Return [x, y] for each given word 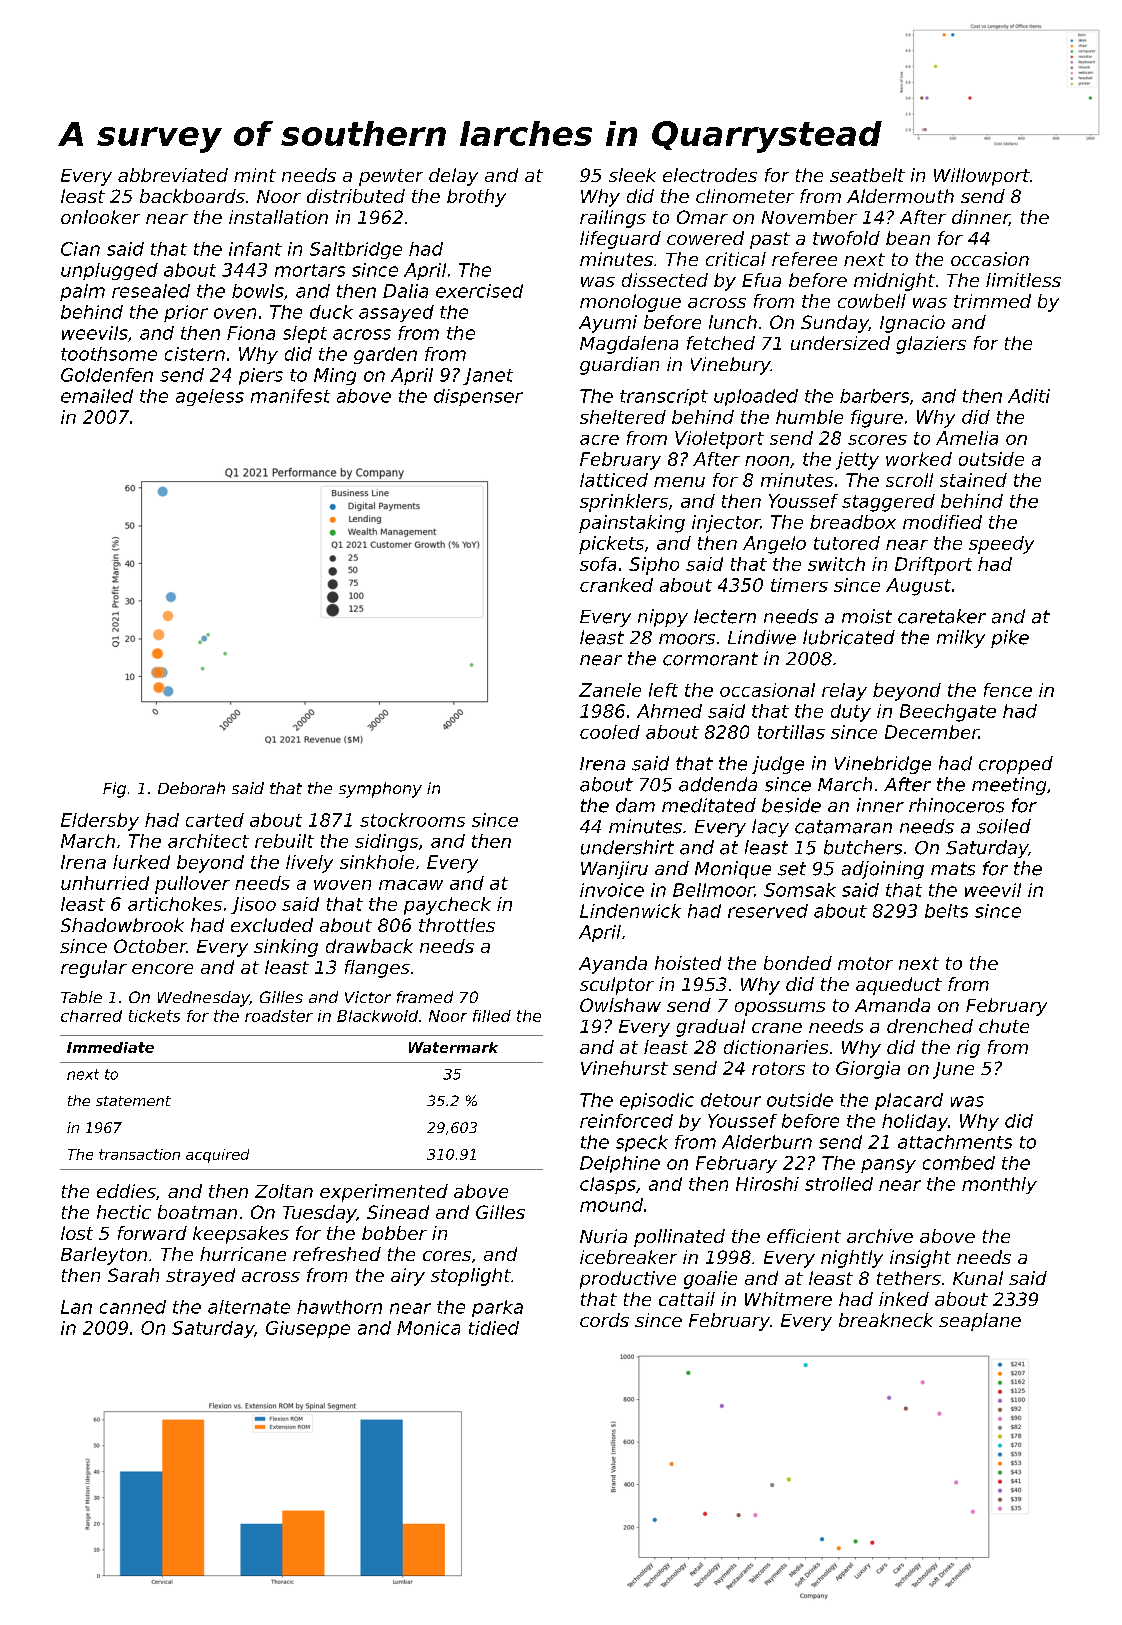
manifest [290, 396]
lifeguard [620, 240]
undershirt [627, 847]
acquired [217, 1156]
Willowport [982, 177]
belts [946, 911]
